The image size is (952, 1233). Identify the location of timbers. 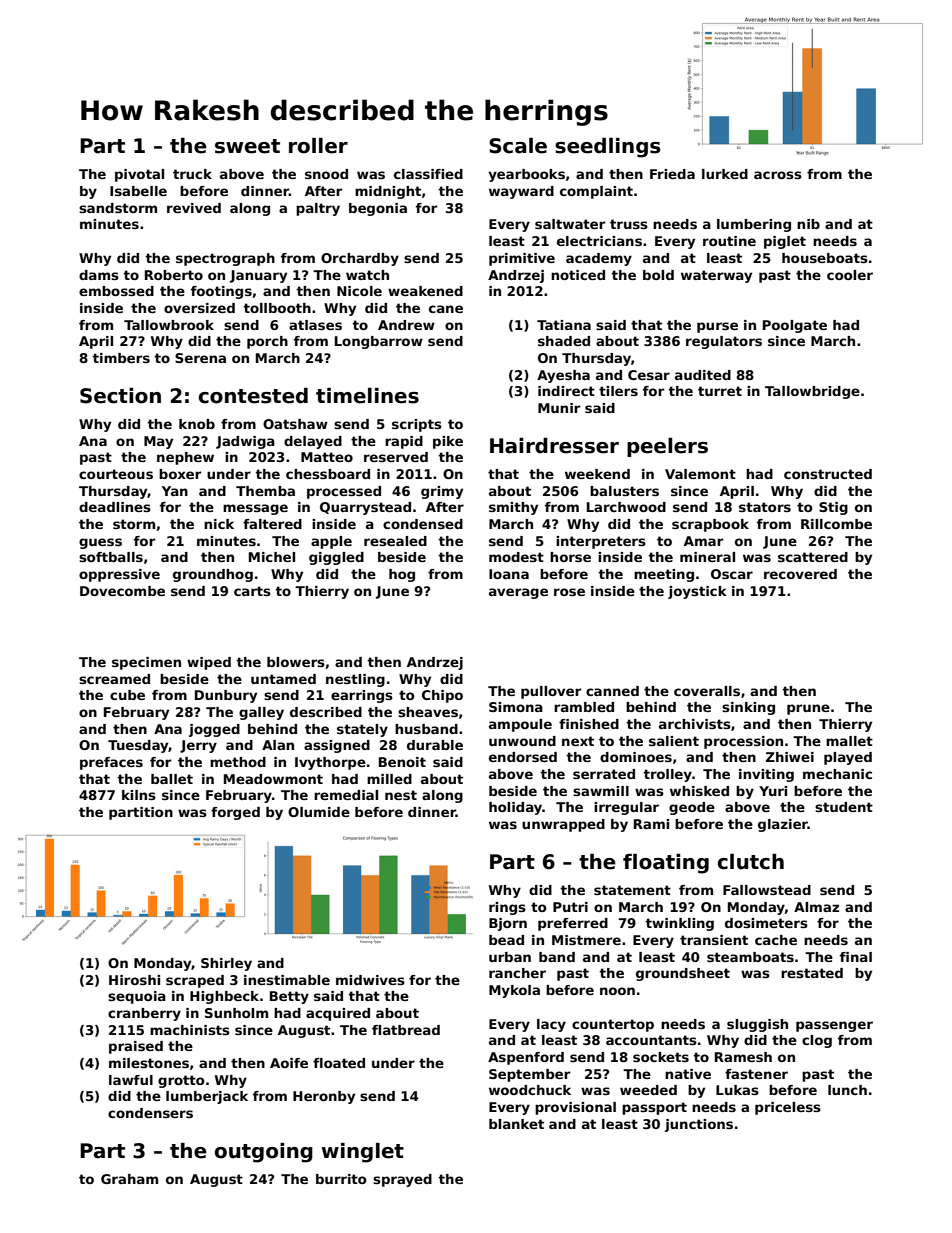
(121, 358).
